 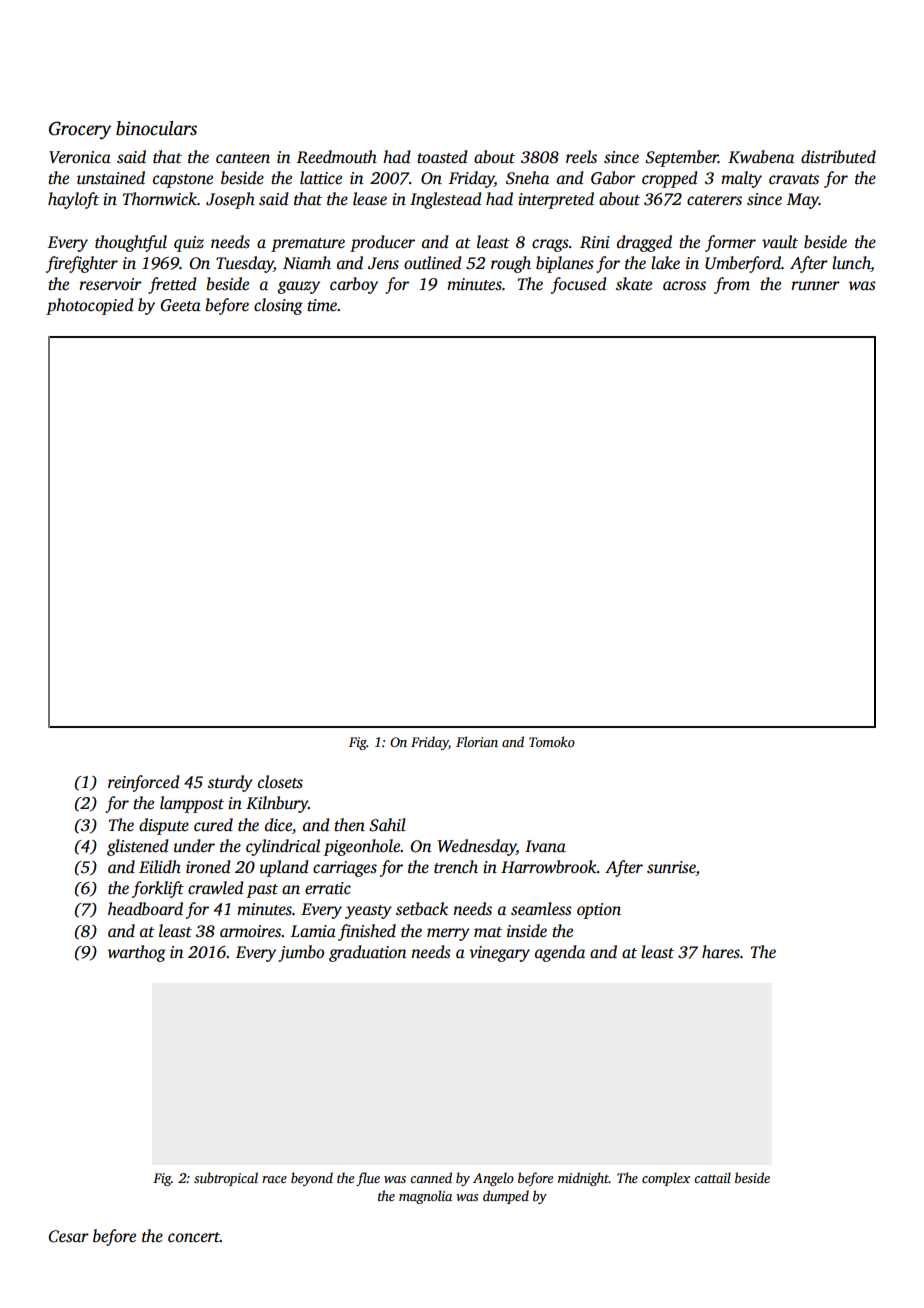 I want to click on Tomoko, so click(x=552, y=741).
